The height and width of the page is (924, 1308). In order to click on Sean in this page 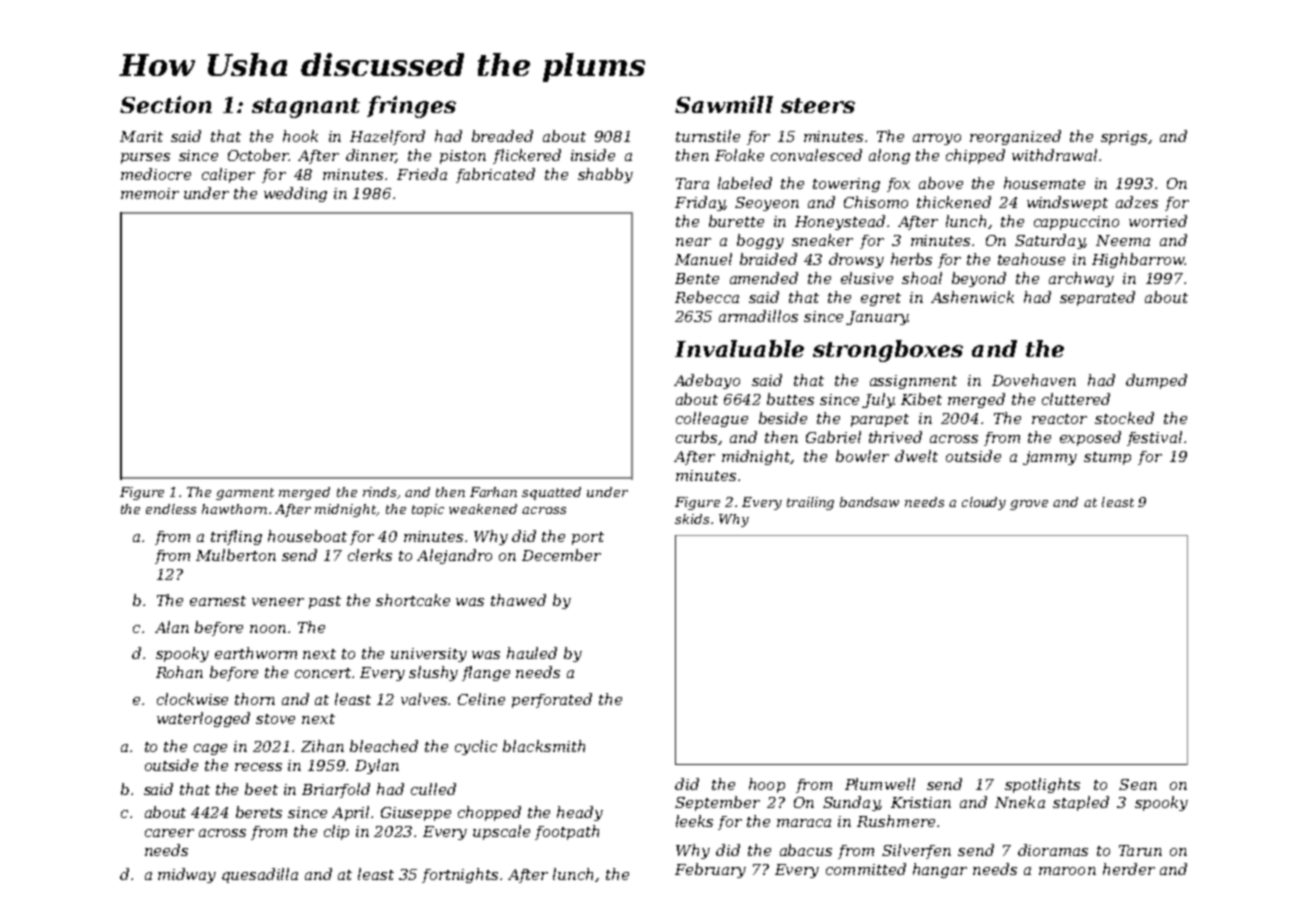, I will do `click(1138, 784)`.
